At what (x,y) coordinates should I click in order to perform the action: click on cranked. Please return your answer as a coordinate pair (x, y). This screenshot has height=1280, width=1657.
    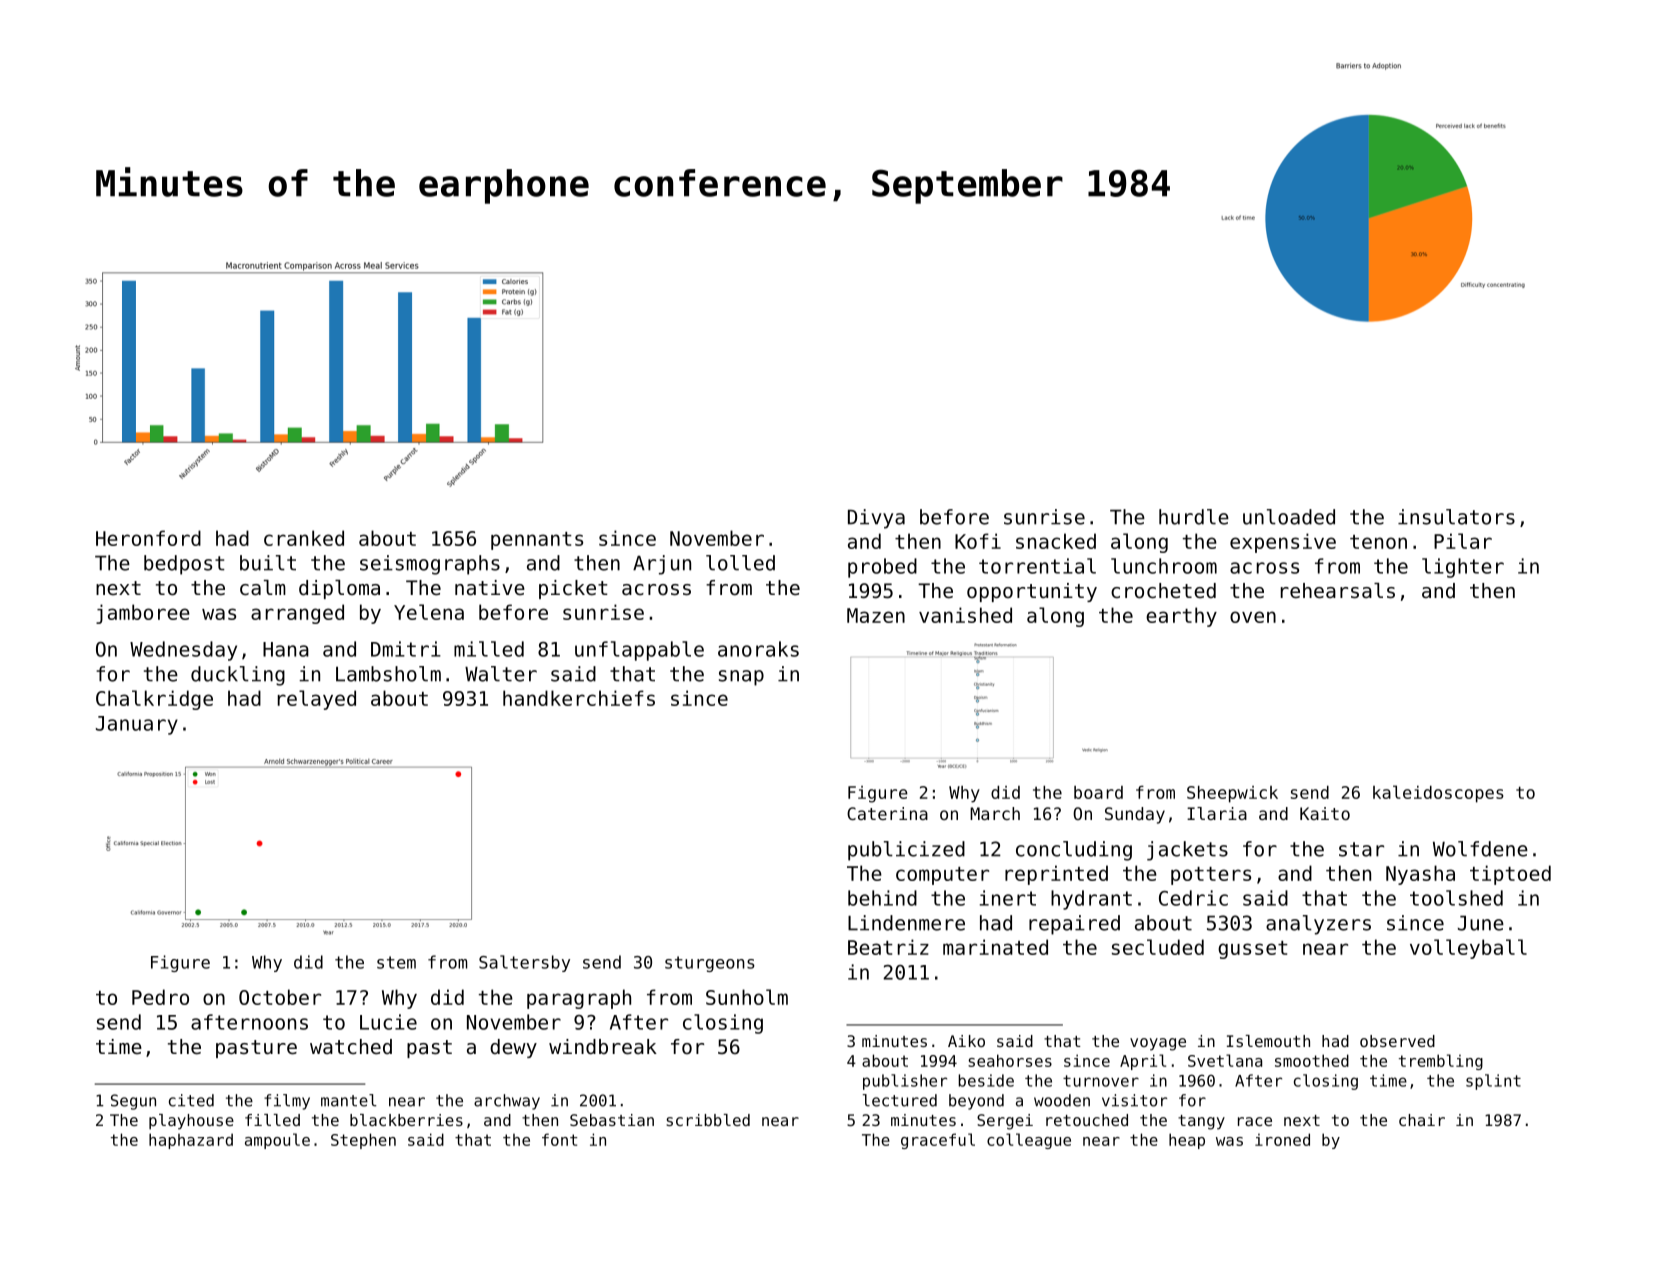
    Looking at the image, I should click on (304, 538).
